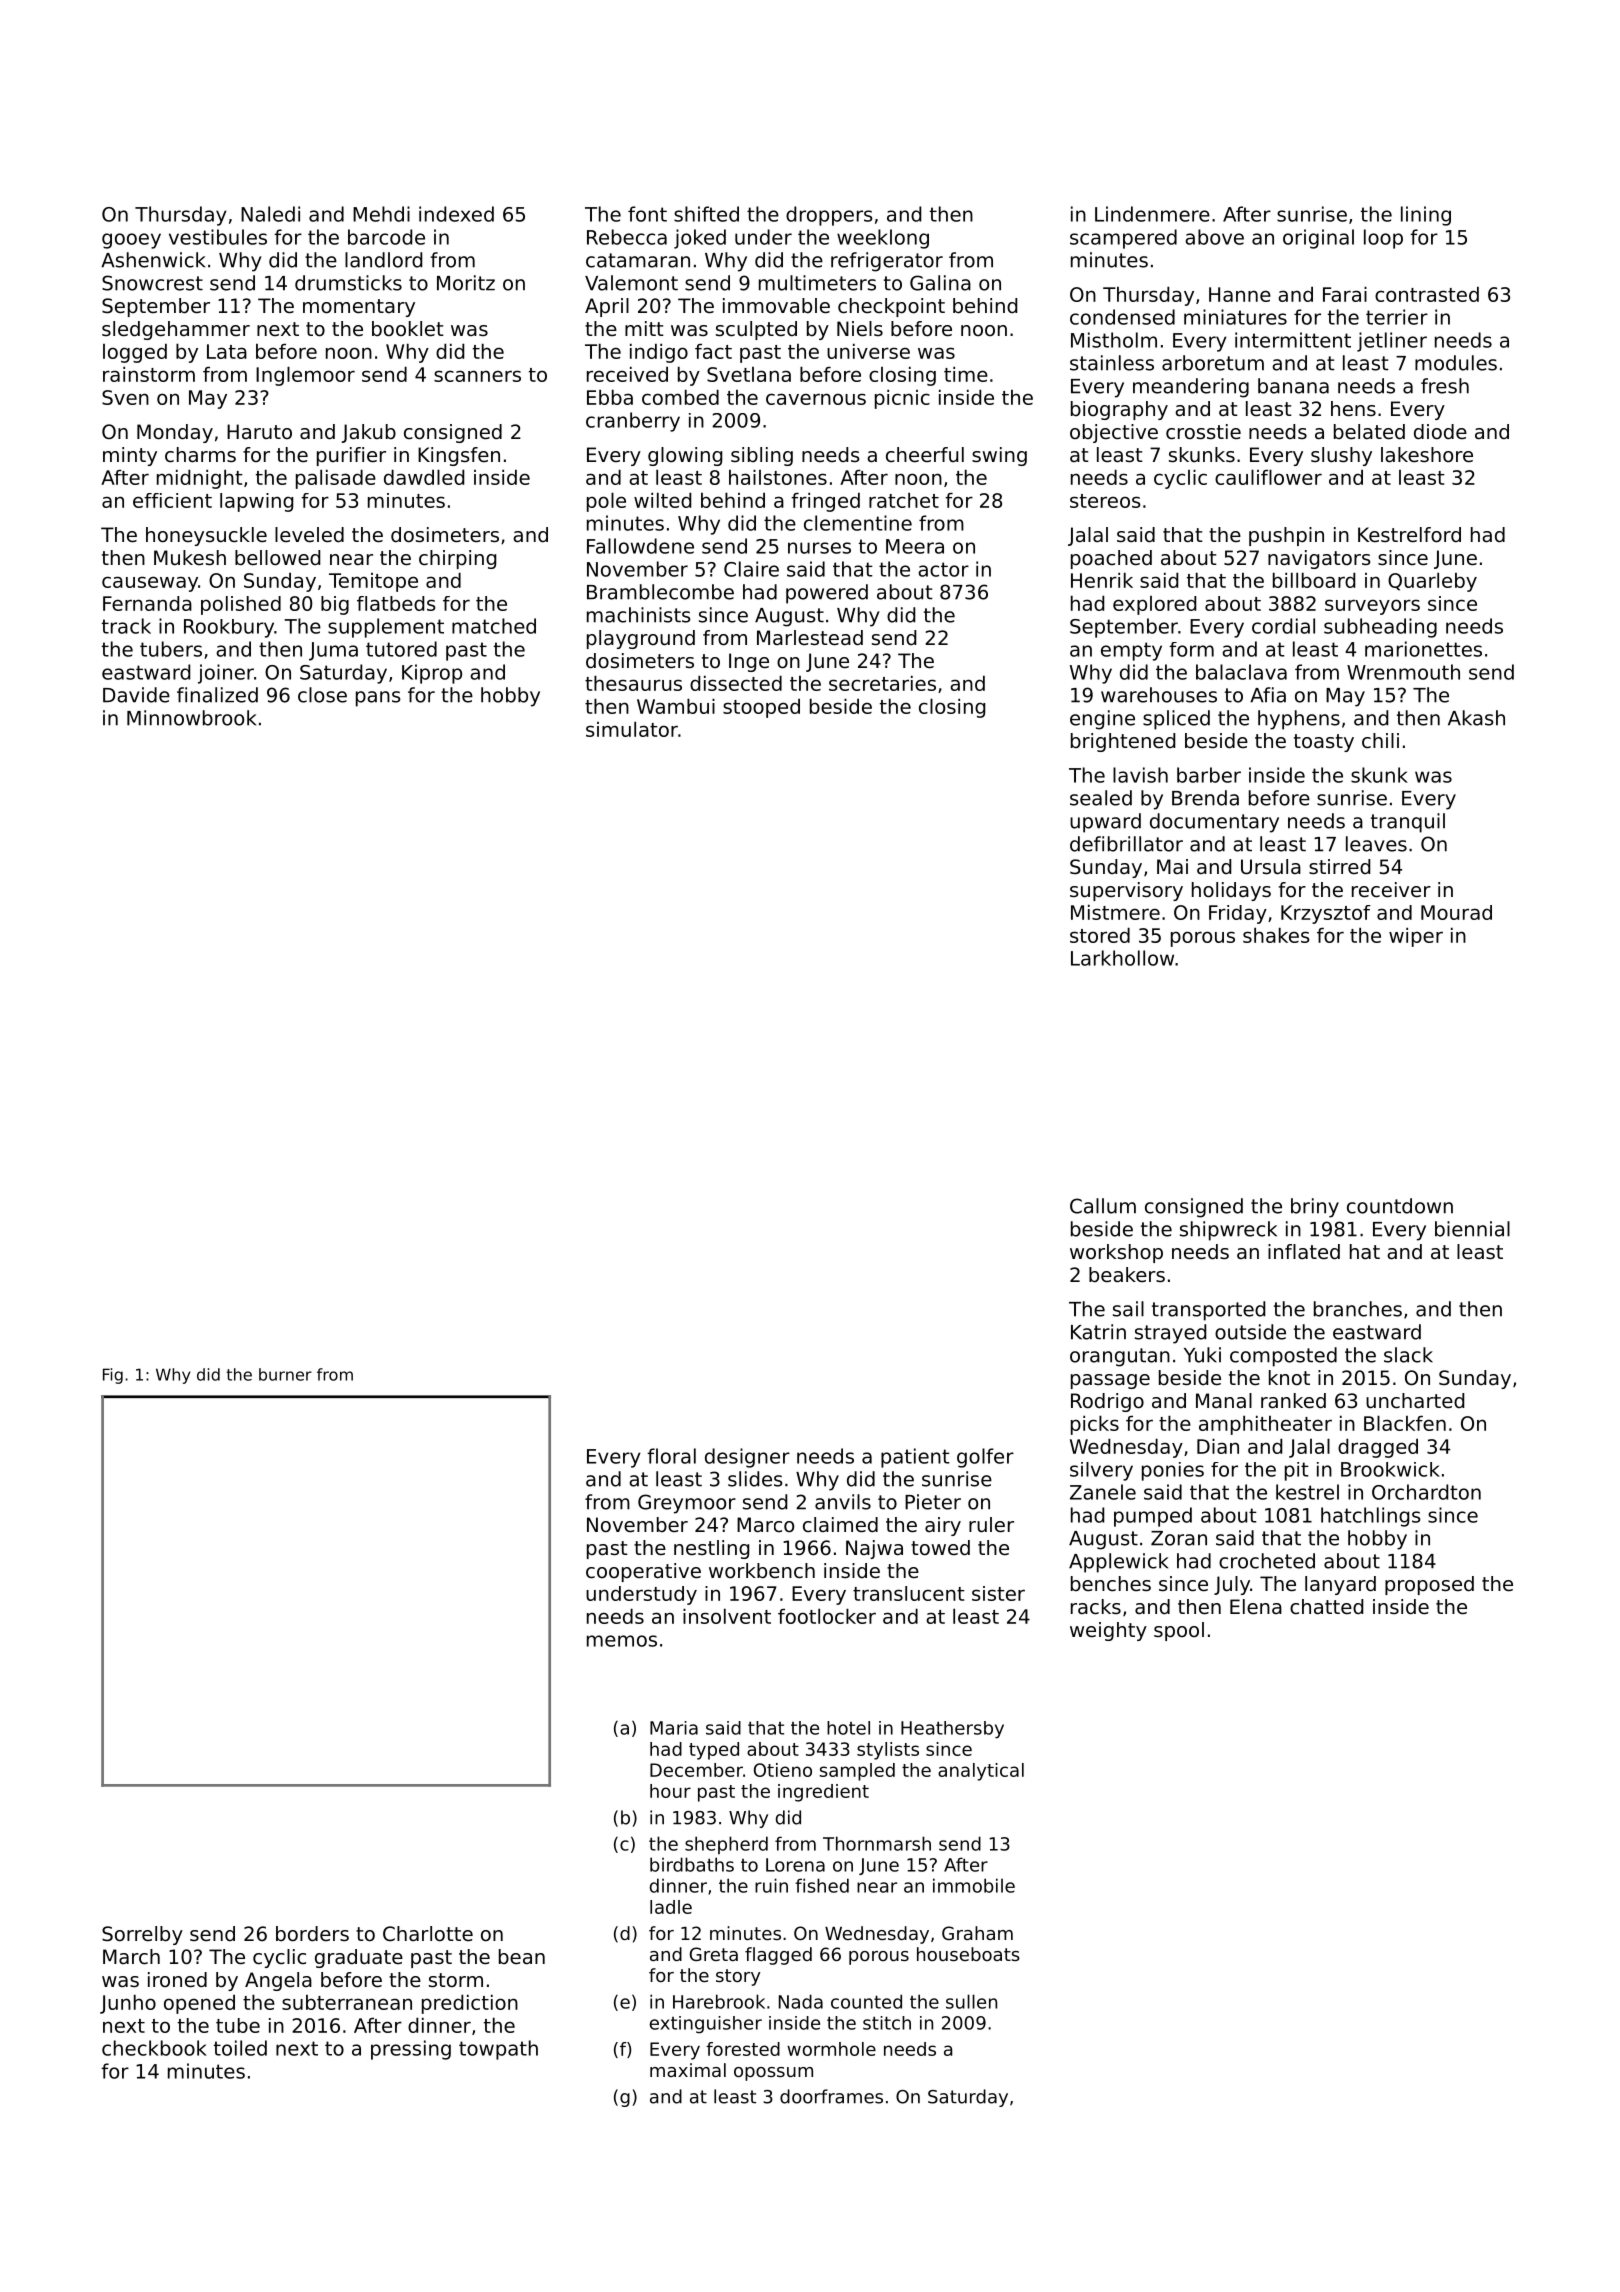 The width and height of the page is (1620, 2292). What do you see at coordinates (776, 306) in the page?
I see `immovable` at bounding box center [776, 306].
